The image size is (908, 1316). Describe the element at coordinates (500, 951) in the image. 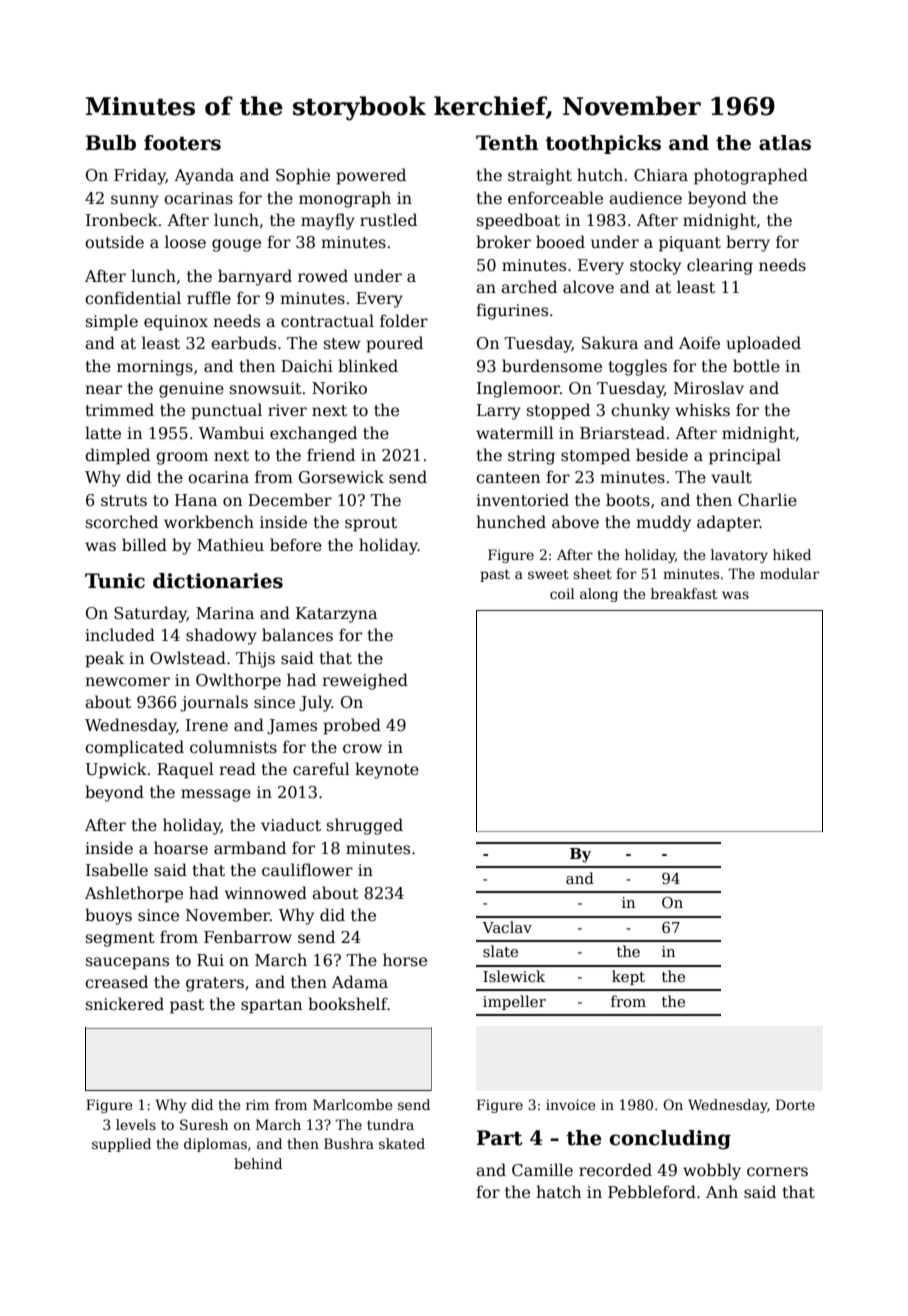

I see `slate` at that location.
